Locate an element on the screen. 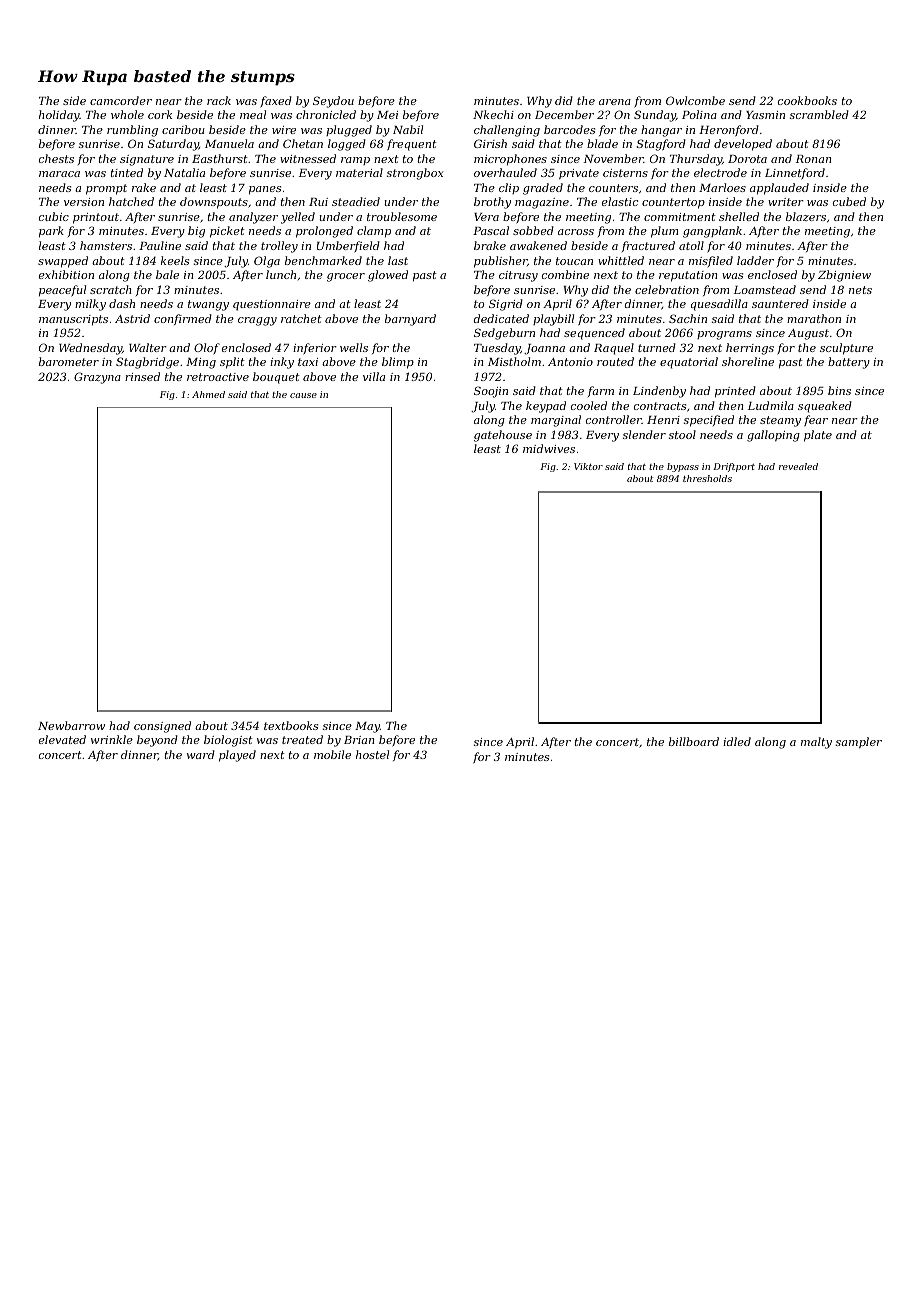  Owlcombe is located at coordinates (695, 100).
